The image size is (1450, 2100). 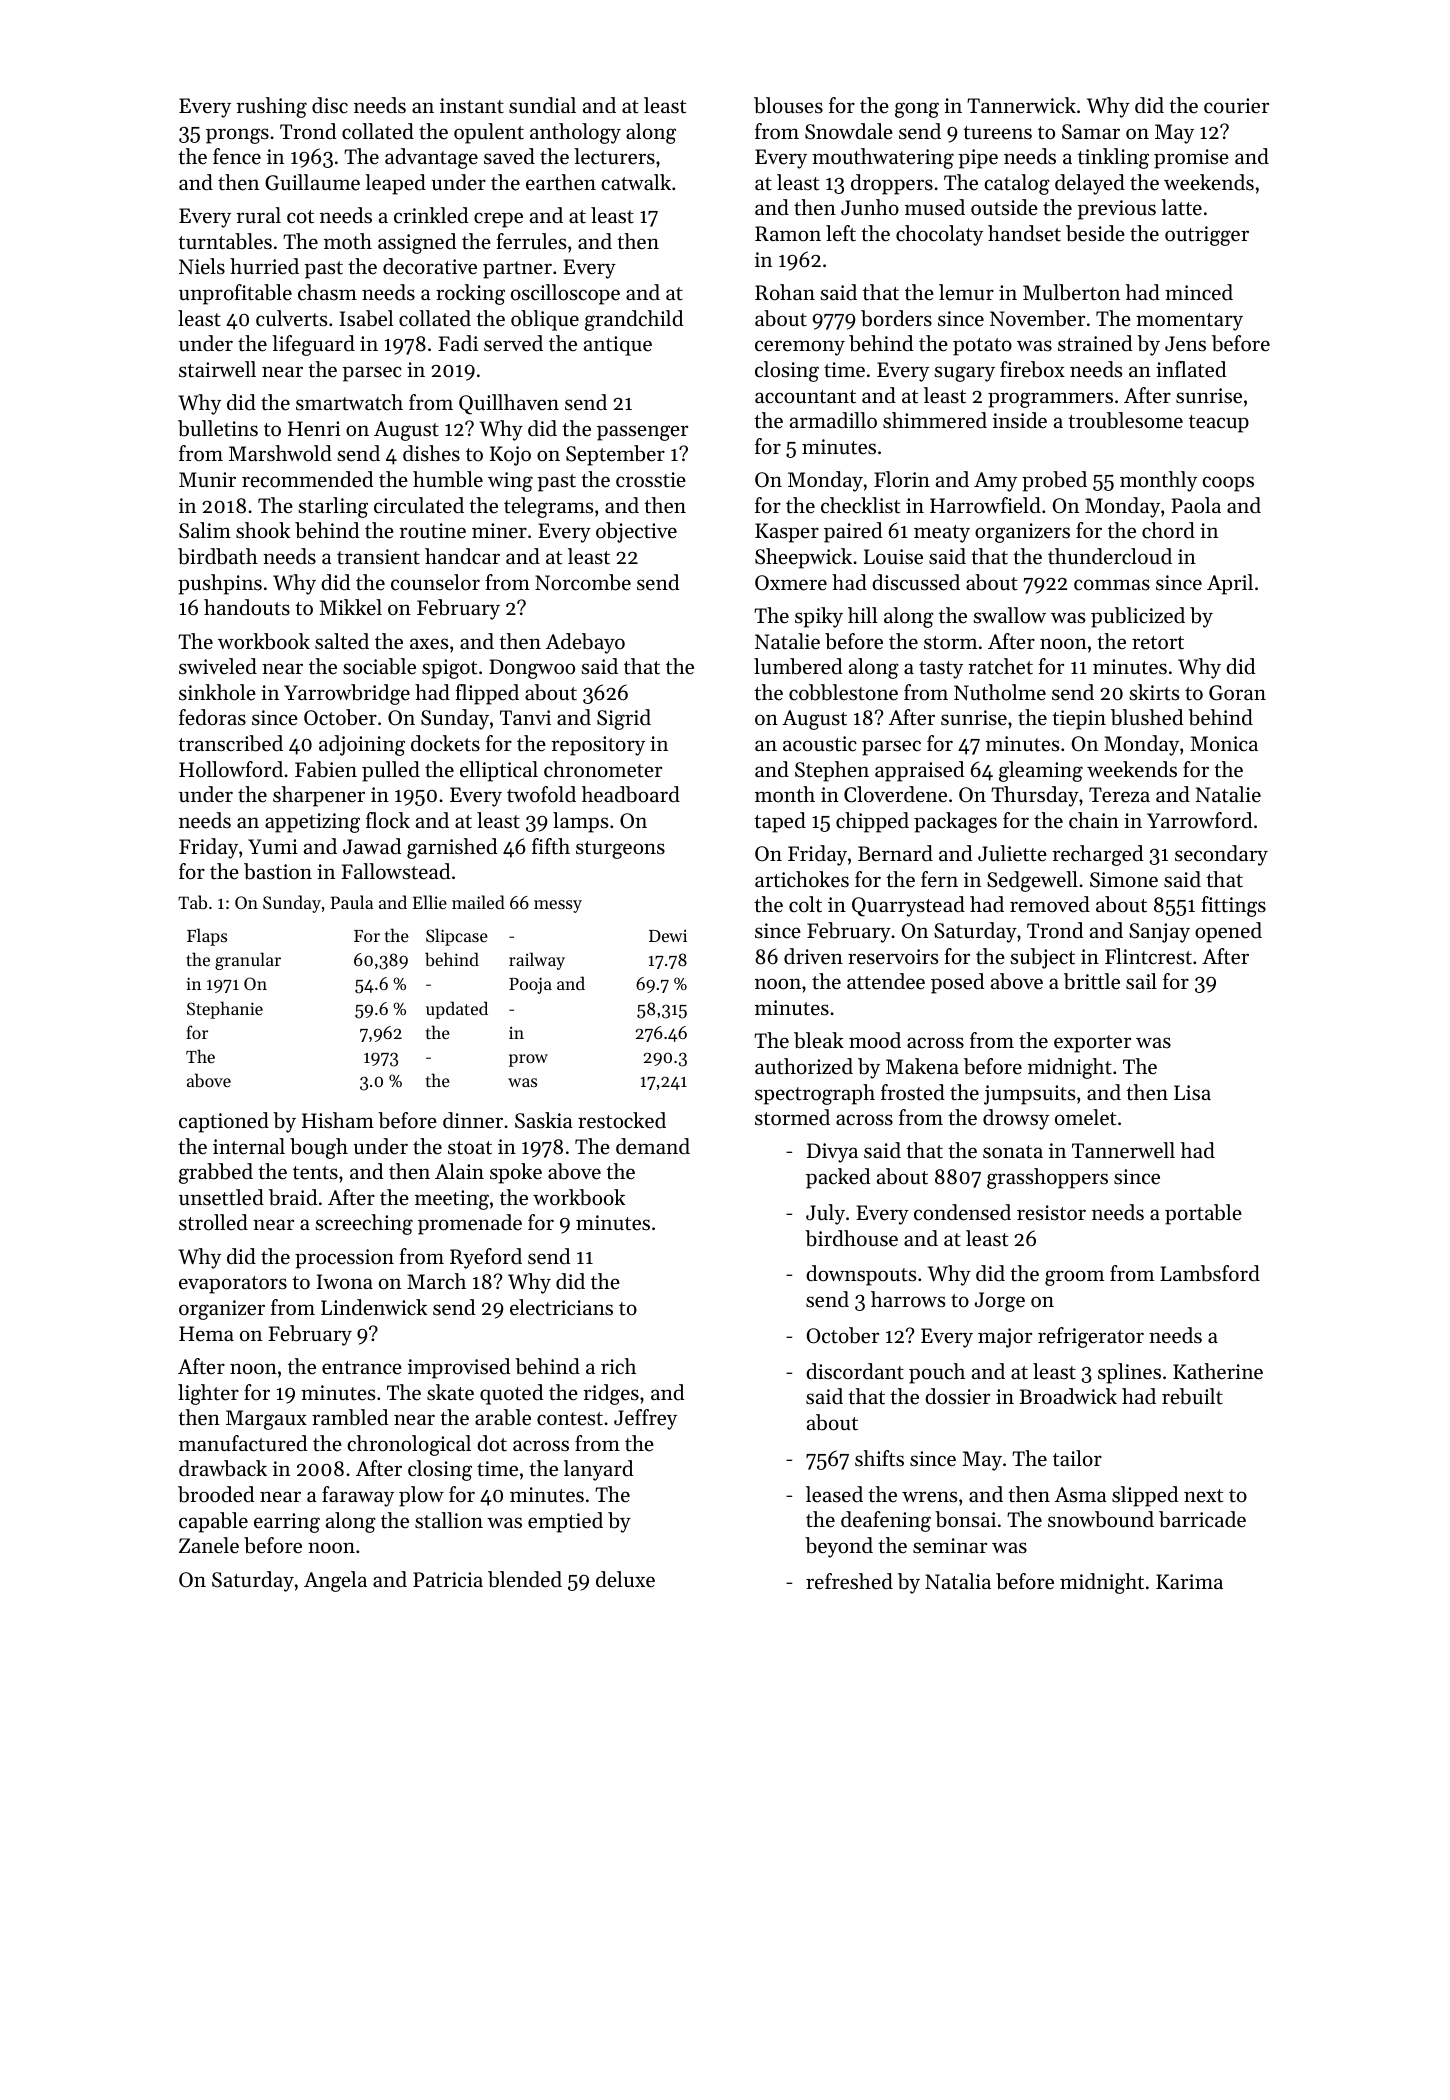 What do you see at coordinates (278, 871) in the document?
I see `bastion` at bounding box center [278, 871].
